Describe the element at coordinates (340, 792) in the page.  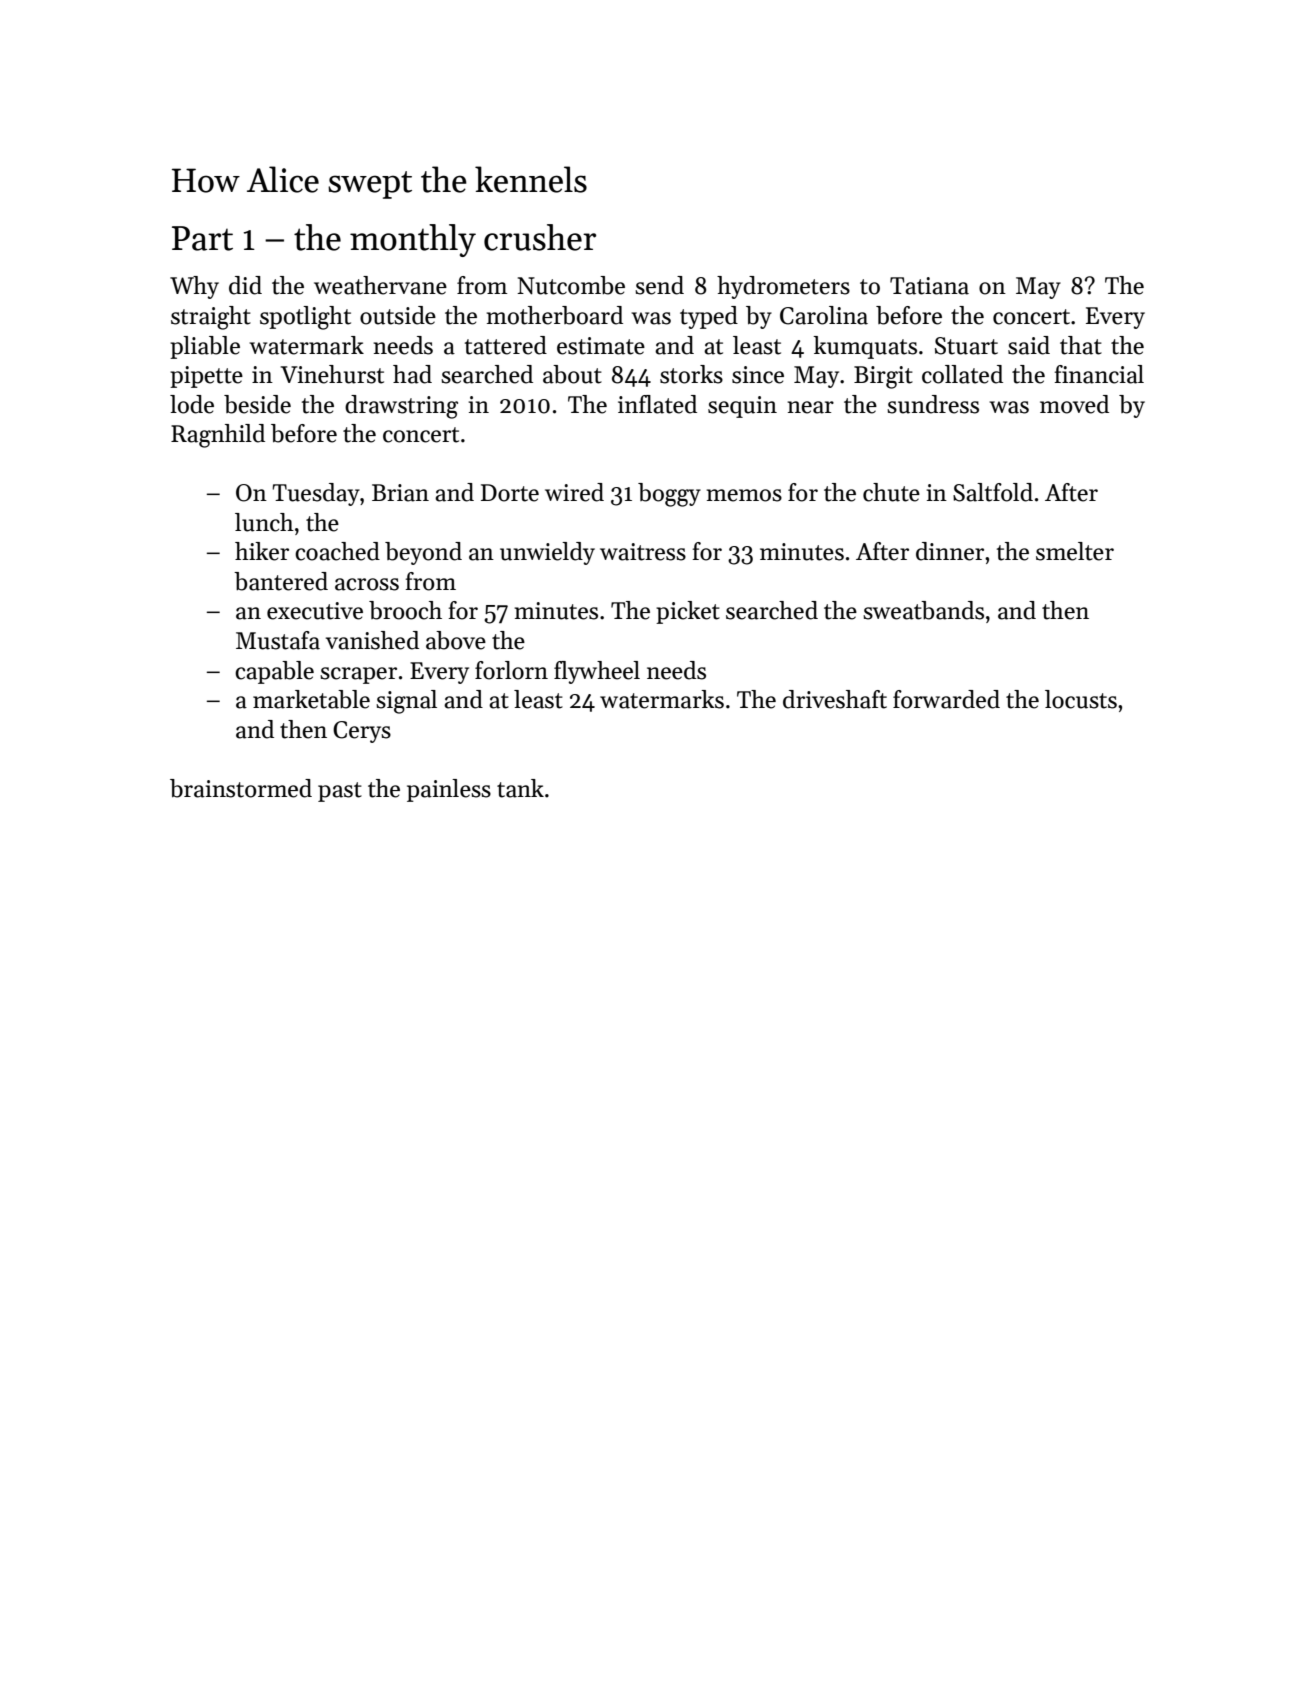
I see `past` at that location.
